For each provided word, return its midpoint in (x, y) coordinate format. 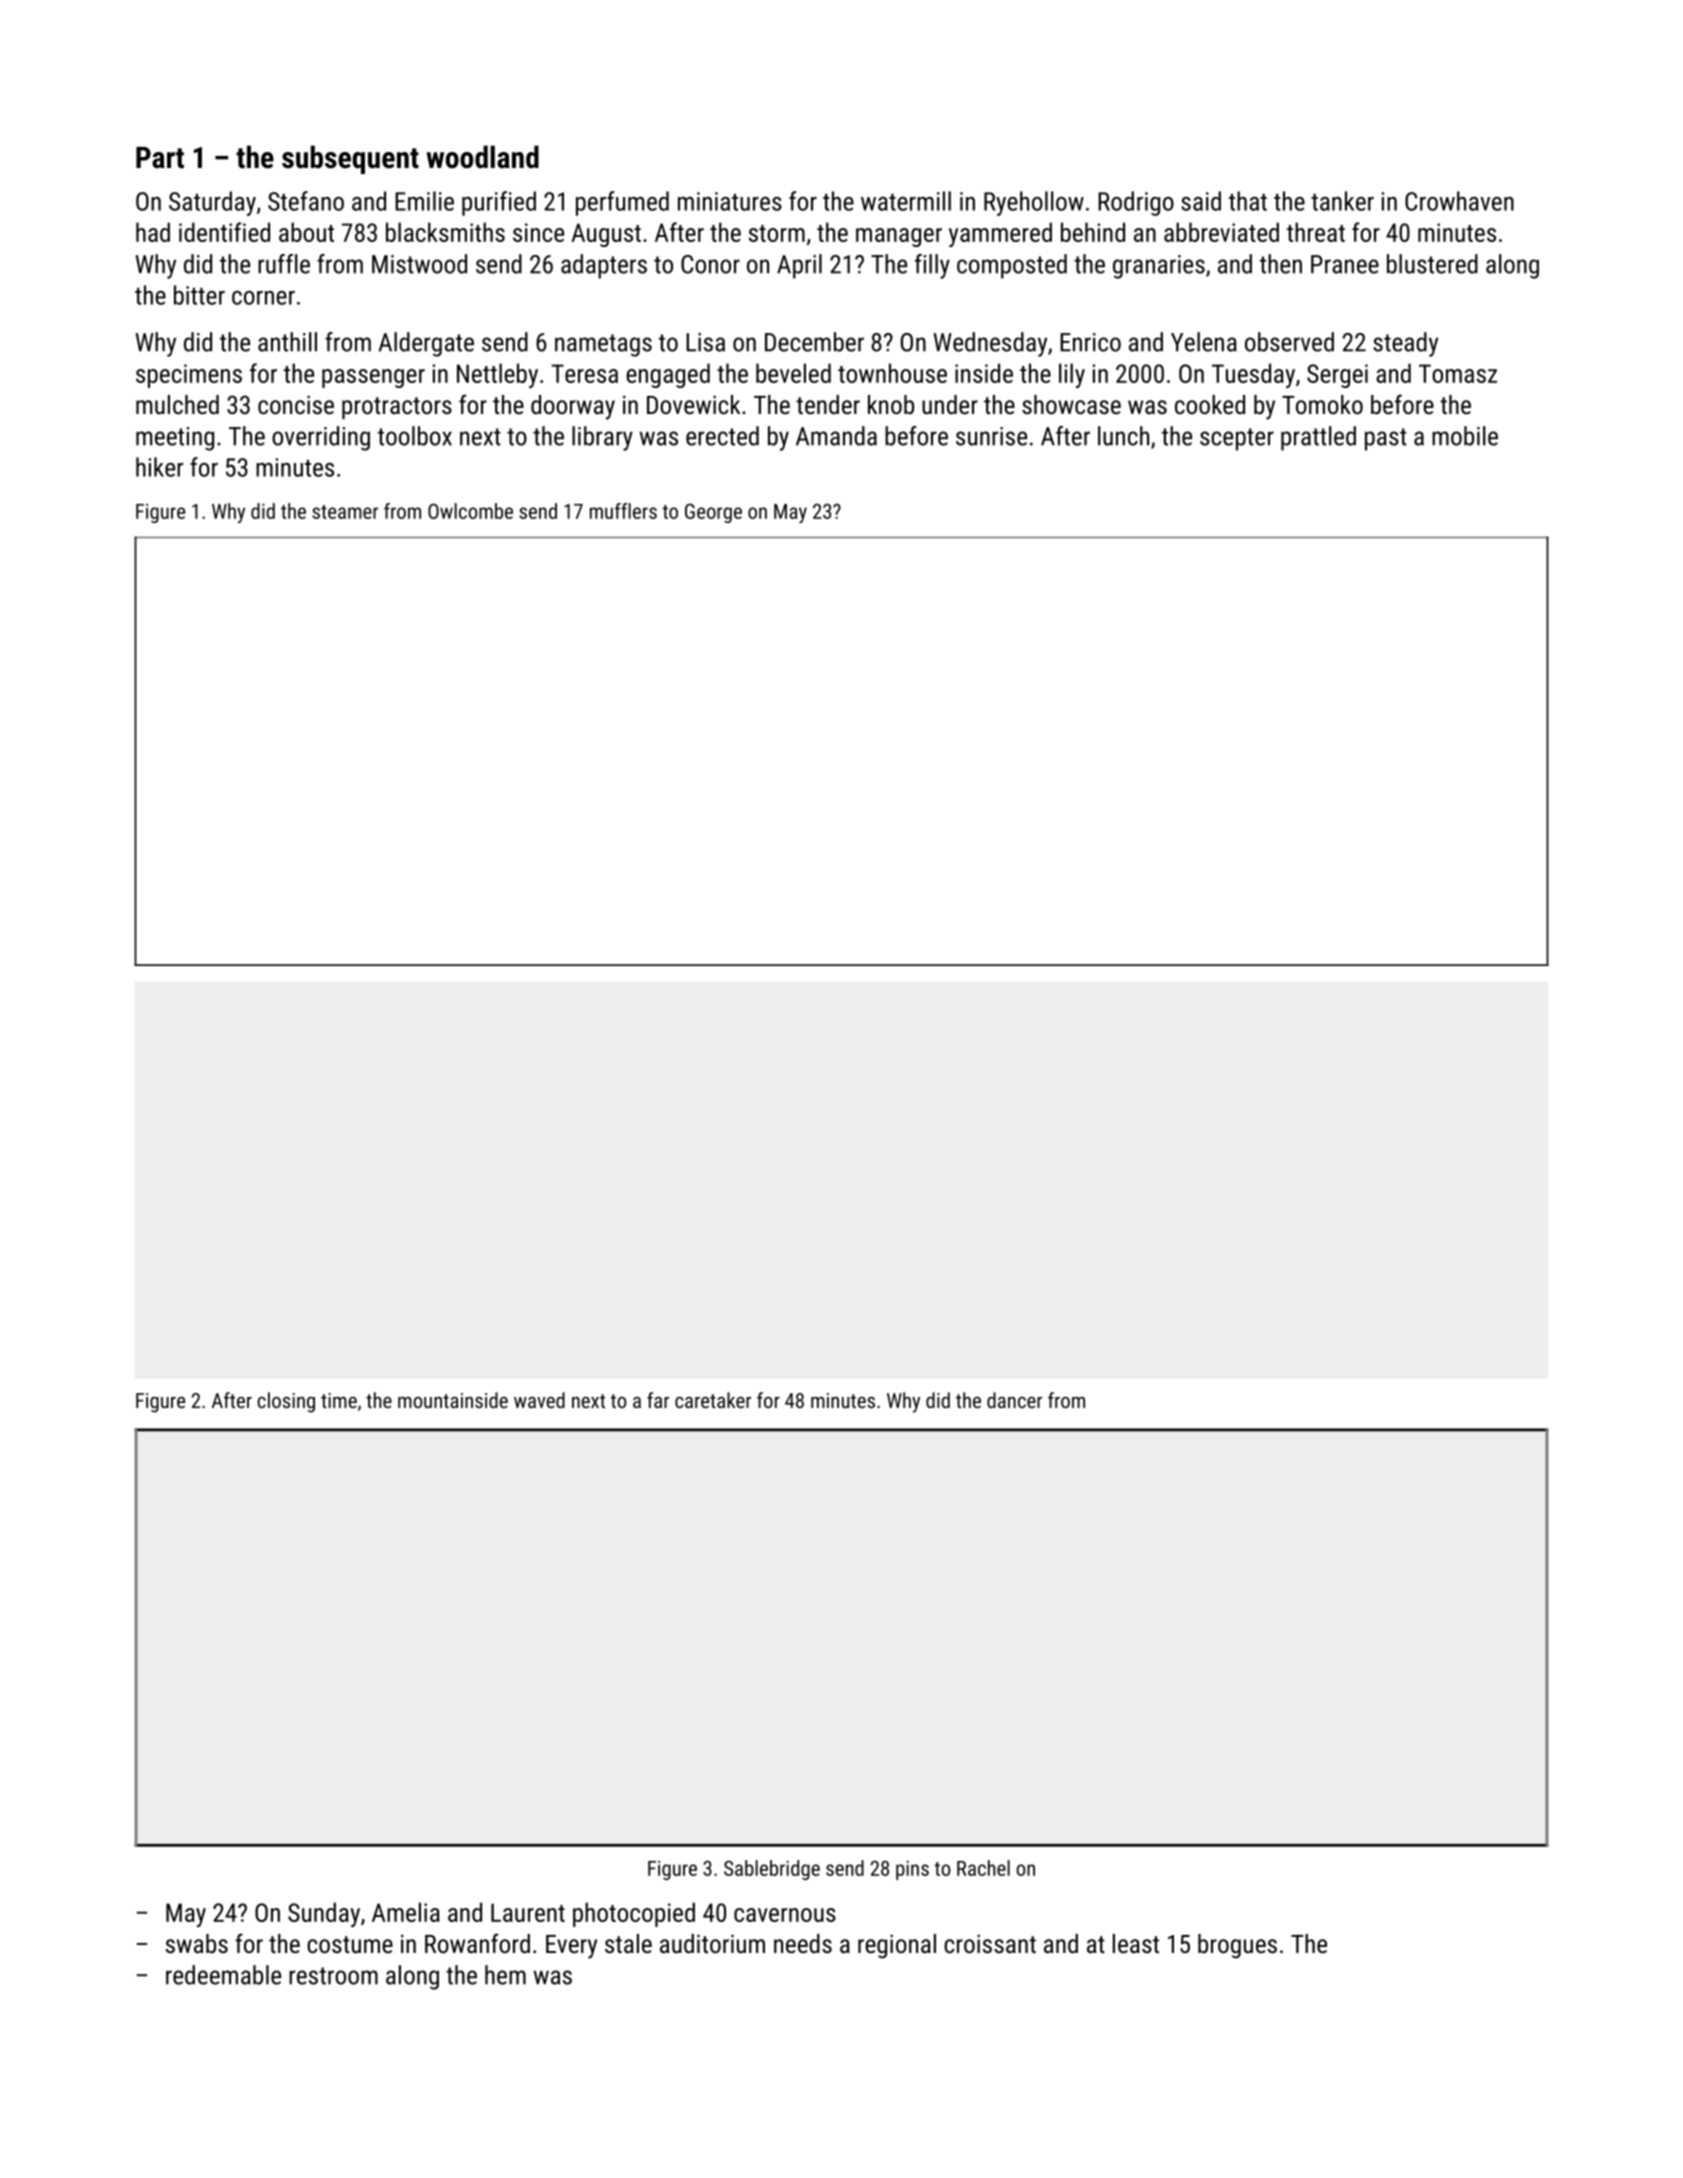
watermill (906, 201)
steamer (345, 512)
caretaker (713, 1400)
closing (286, 1402)
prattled (1318, 438)
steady (1405, 344)
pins (912, 1870)
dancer (1014, 1400)
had (153, 232)
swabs (197, 1943)
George (713, 513)
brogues (1237, 1946)
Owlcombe (470, 511)
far (658, 1400)
